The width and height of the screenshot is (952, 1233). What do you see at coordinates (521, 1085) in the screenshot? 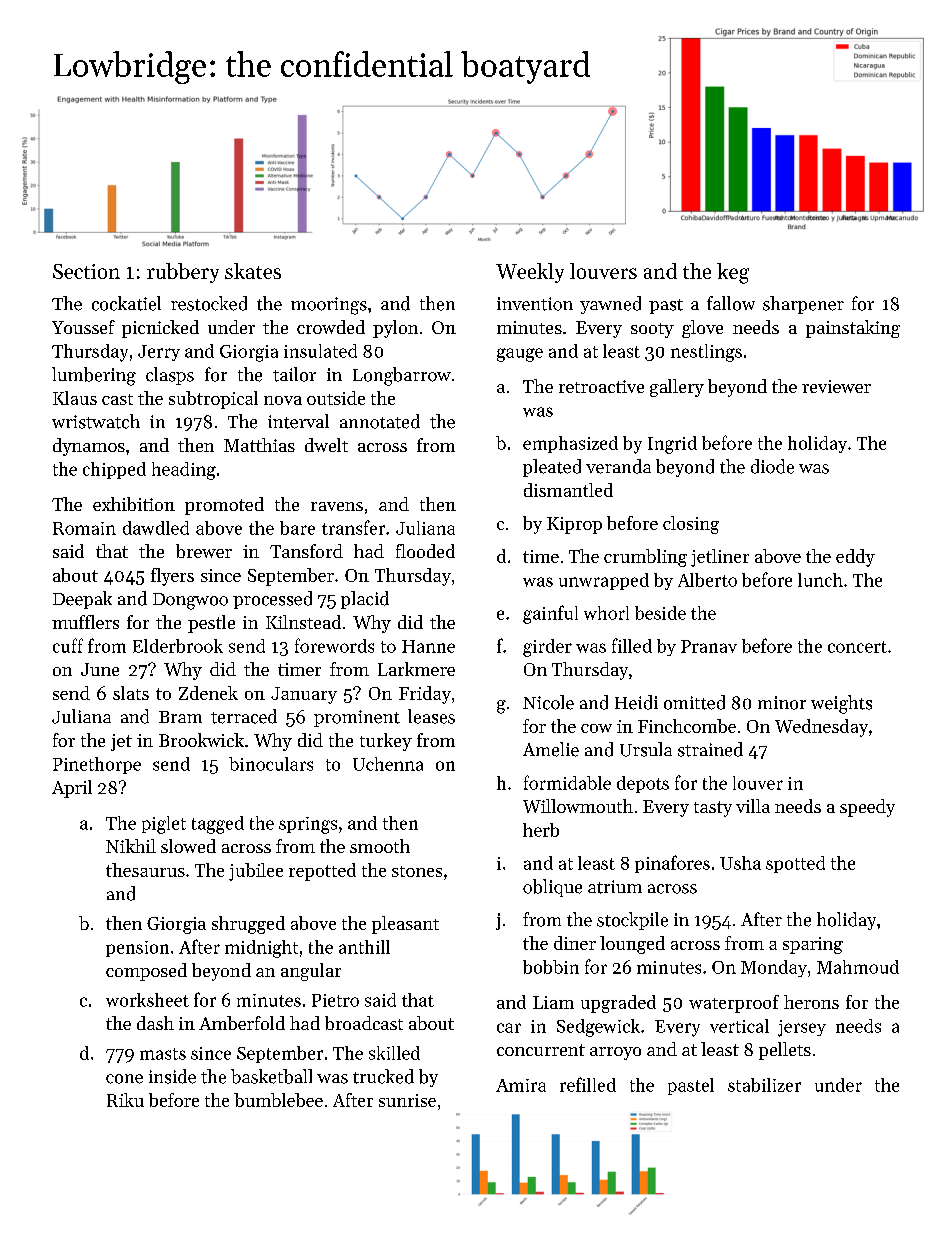
I see `Amira` at bounding box center [521, 1085].
